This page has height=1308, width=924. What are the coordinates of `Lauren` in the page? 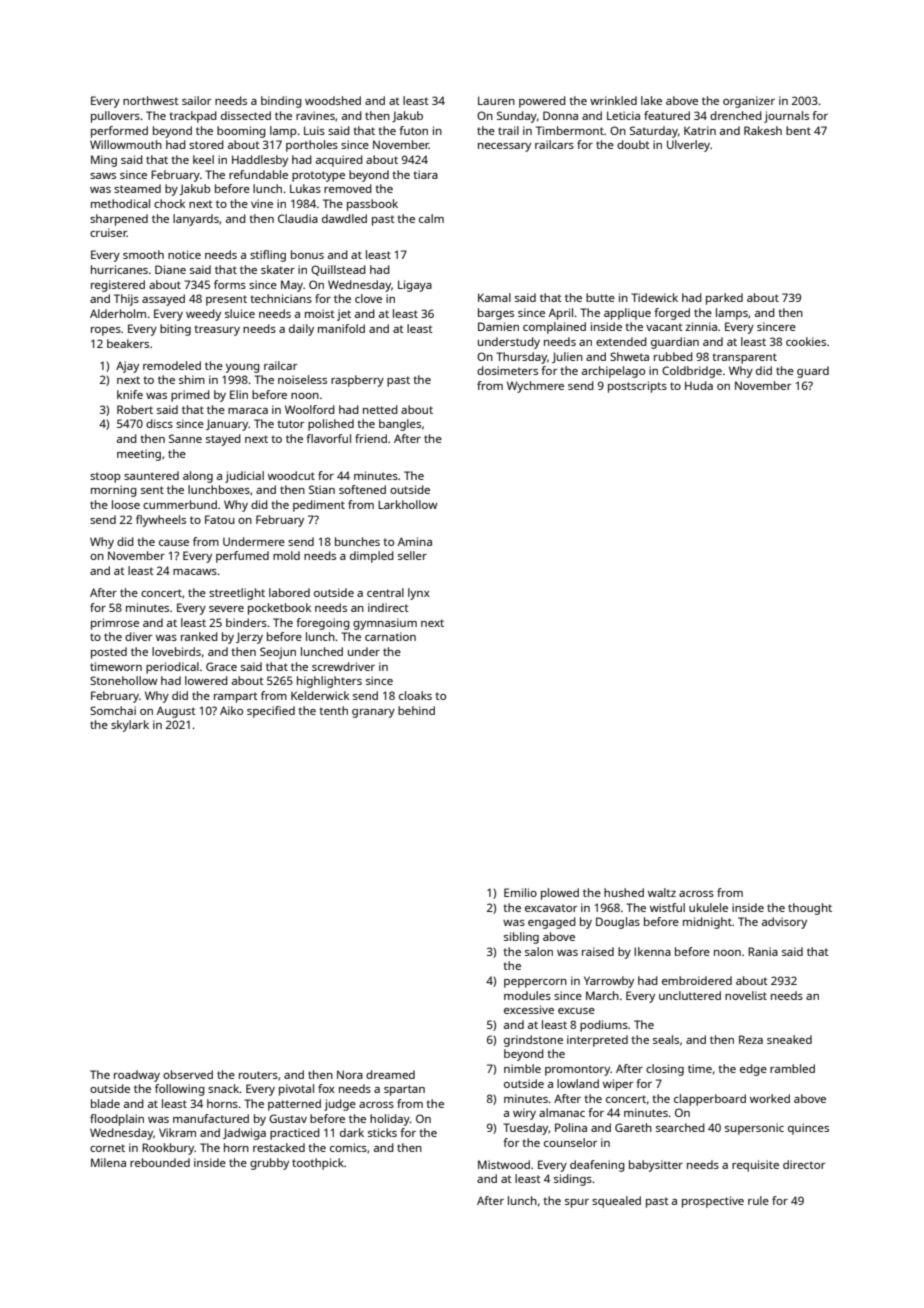 It's located at (496, 100).
